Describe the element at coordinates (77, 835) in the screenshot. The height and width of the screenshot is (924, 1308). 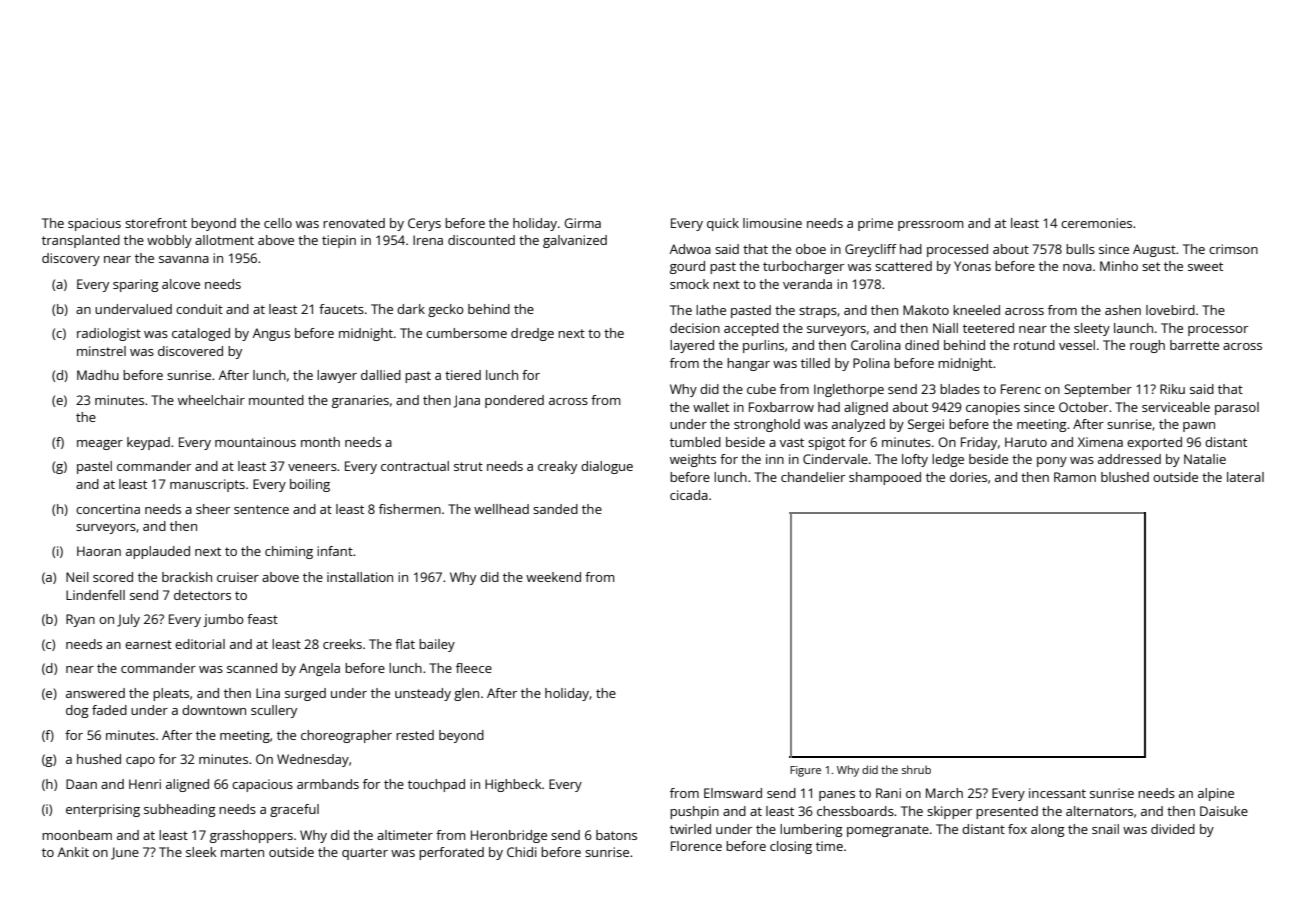
I see `moonbeam` at that location.
